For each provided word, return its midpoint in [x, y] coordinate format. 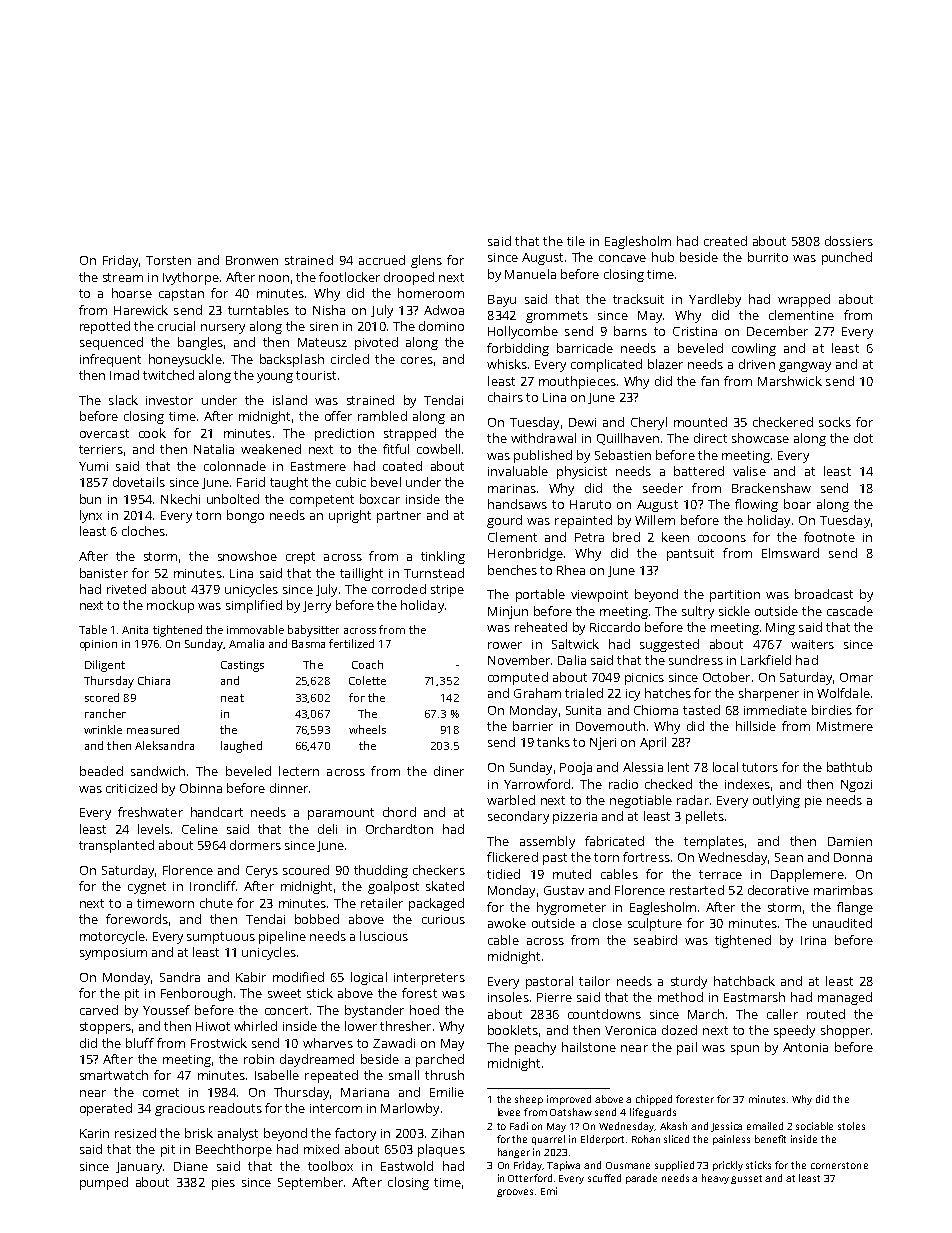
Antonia [805, 1047]
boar [797, 504]
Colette [367, 680]
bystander [374, 1011]
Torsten [168, 260]
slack [123, 400]
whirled [255, 1026]
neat [232, 698]
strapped [410, 434]
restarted [697, 890]
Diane [191, 1166]
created [725, 241]
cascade [850, 611]
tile [576, 241]
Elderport [602, 1140]
